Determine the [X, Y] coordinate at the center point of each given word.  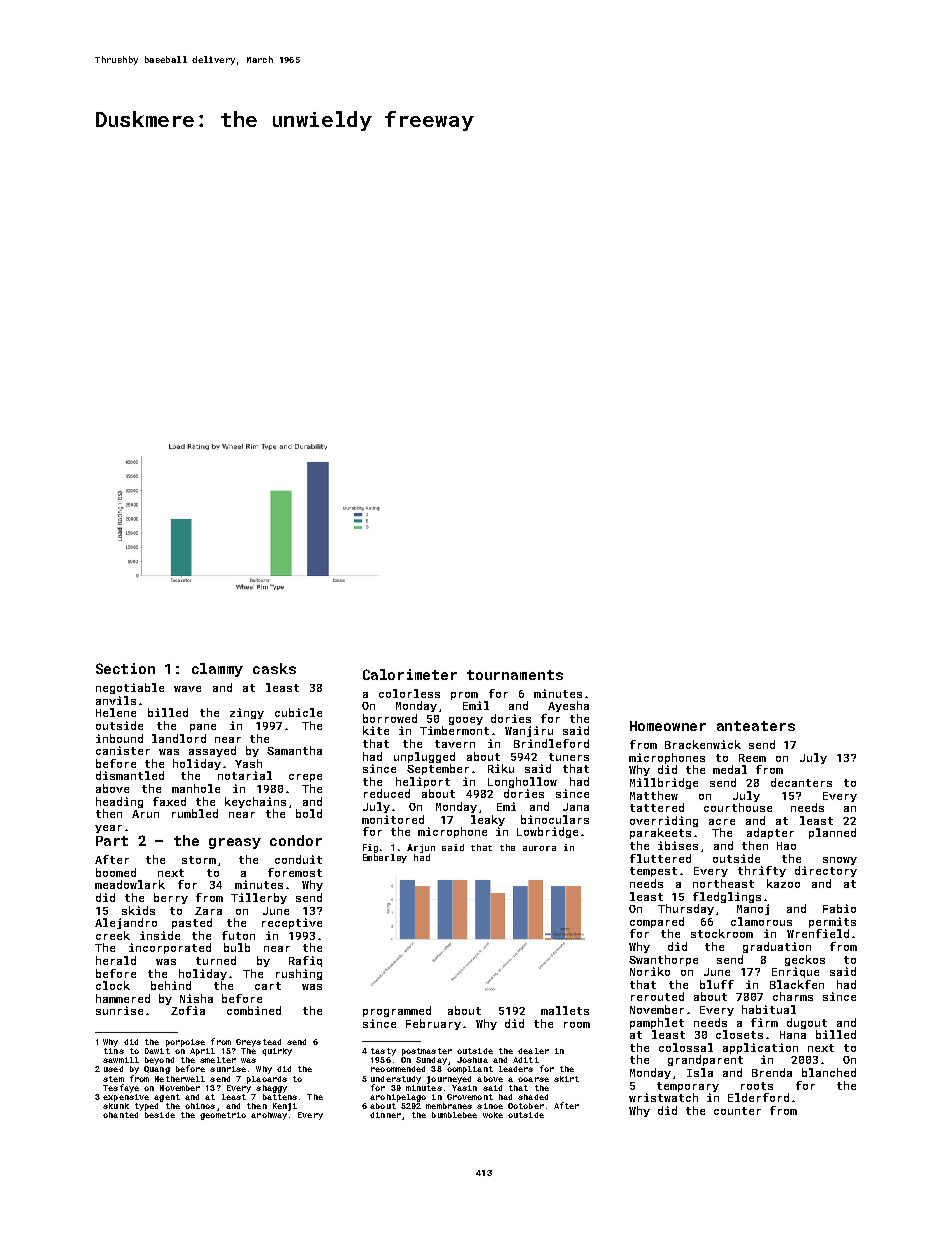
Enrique [795, 972]
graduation [777, 947]
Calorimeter [410, 674]
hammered [123, 998]
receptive [292, 923]
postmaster [427, 1052]
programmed [397, 1011]
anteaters [756, 726]
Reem [752, 758]
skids [138, 910]
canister [123, 750]
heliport [423, 782]
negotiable [130, 688]
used [113, 1069]
